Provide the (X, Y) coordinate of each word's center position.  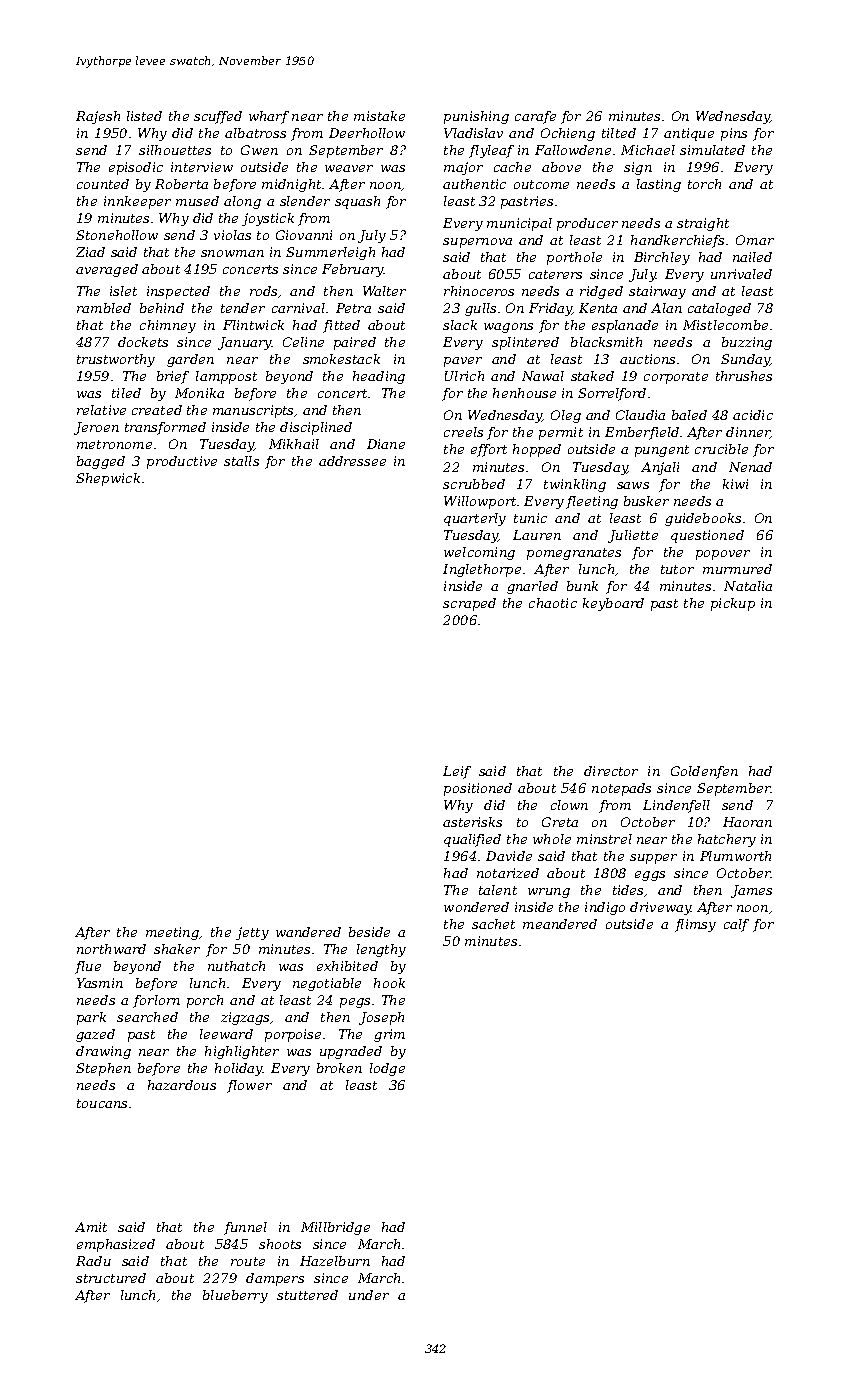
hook (389, 983)
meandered (560, 924)
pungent (662, 451)
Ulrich (464, 376)
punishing (476, 117)
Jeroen (96, 428)
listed (144, 116)
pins (734, 134)
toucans (102, 1103)
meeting (172, 933)
